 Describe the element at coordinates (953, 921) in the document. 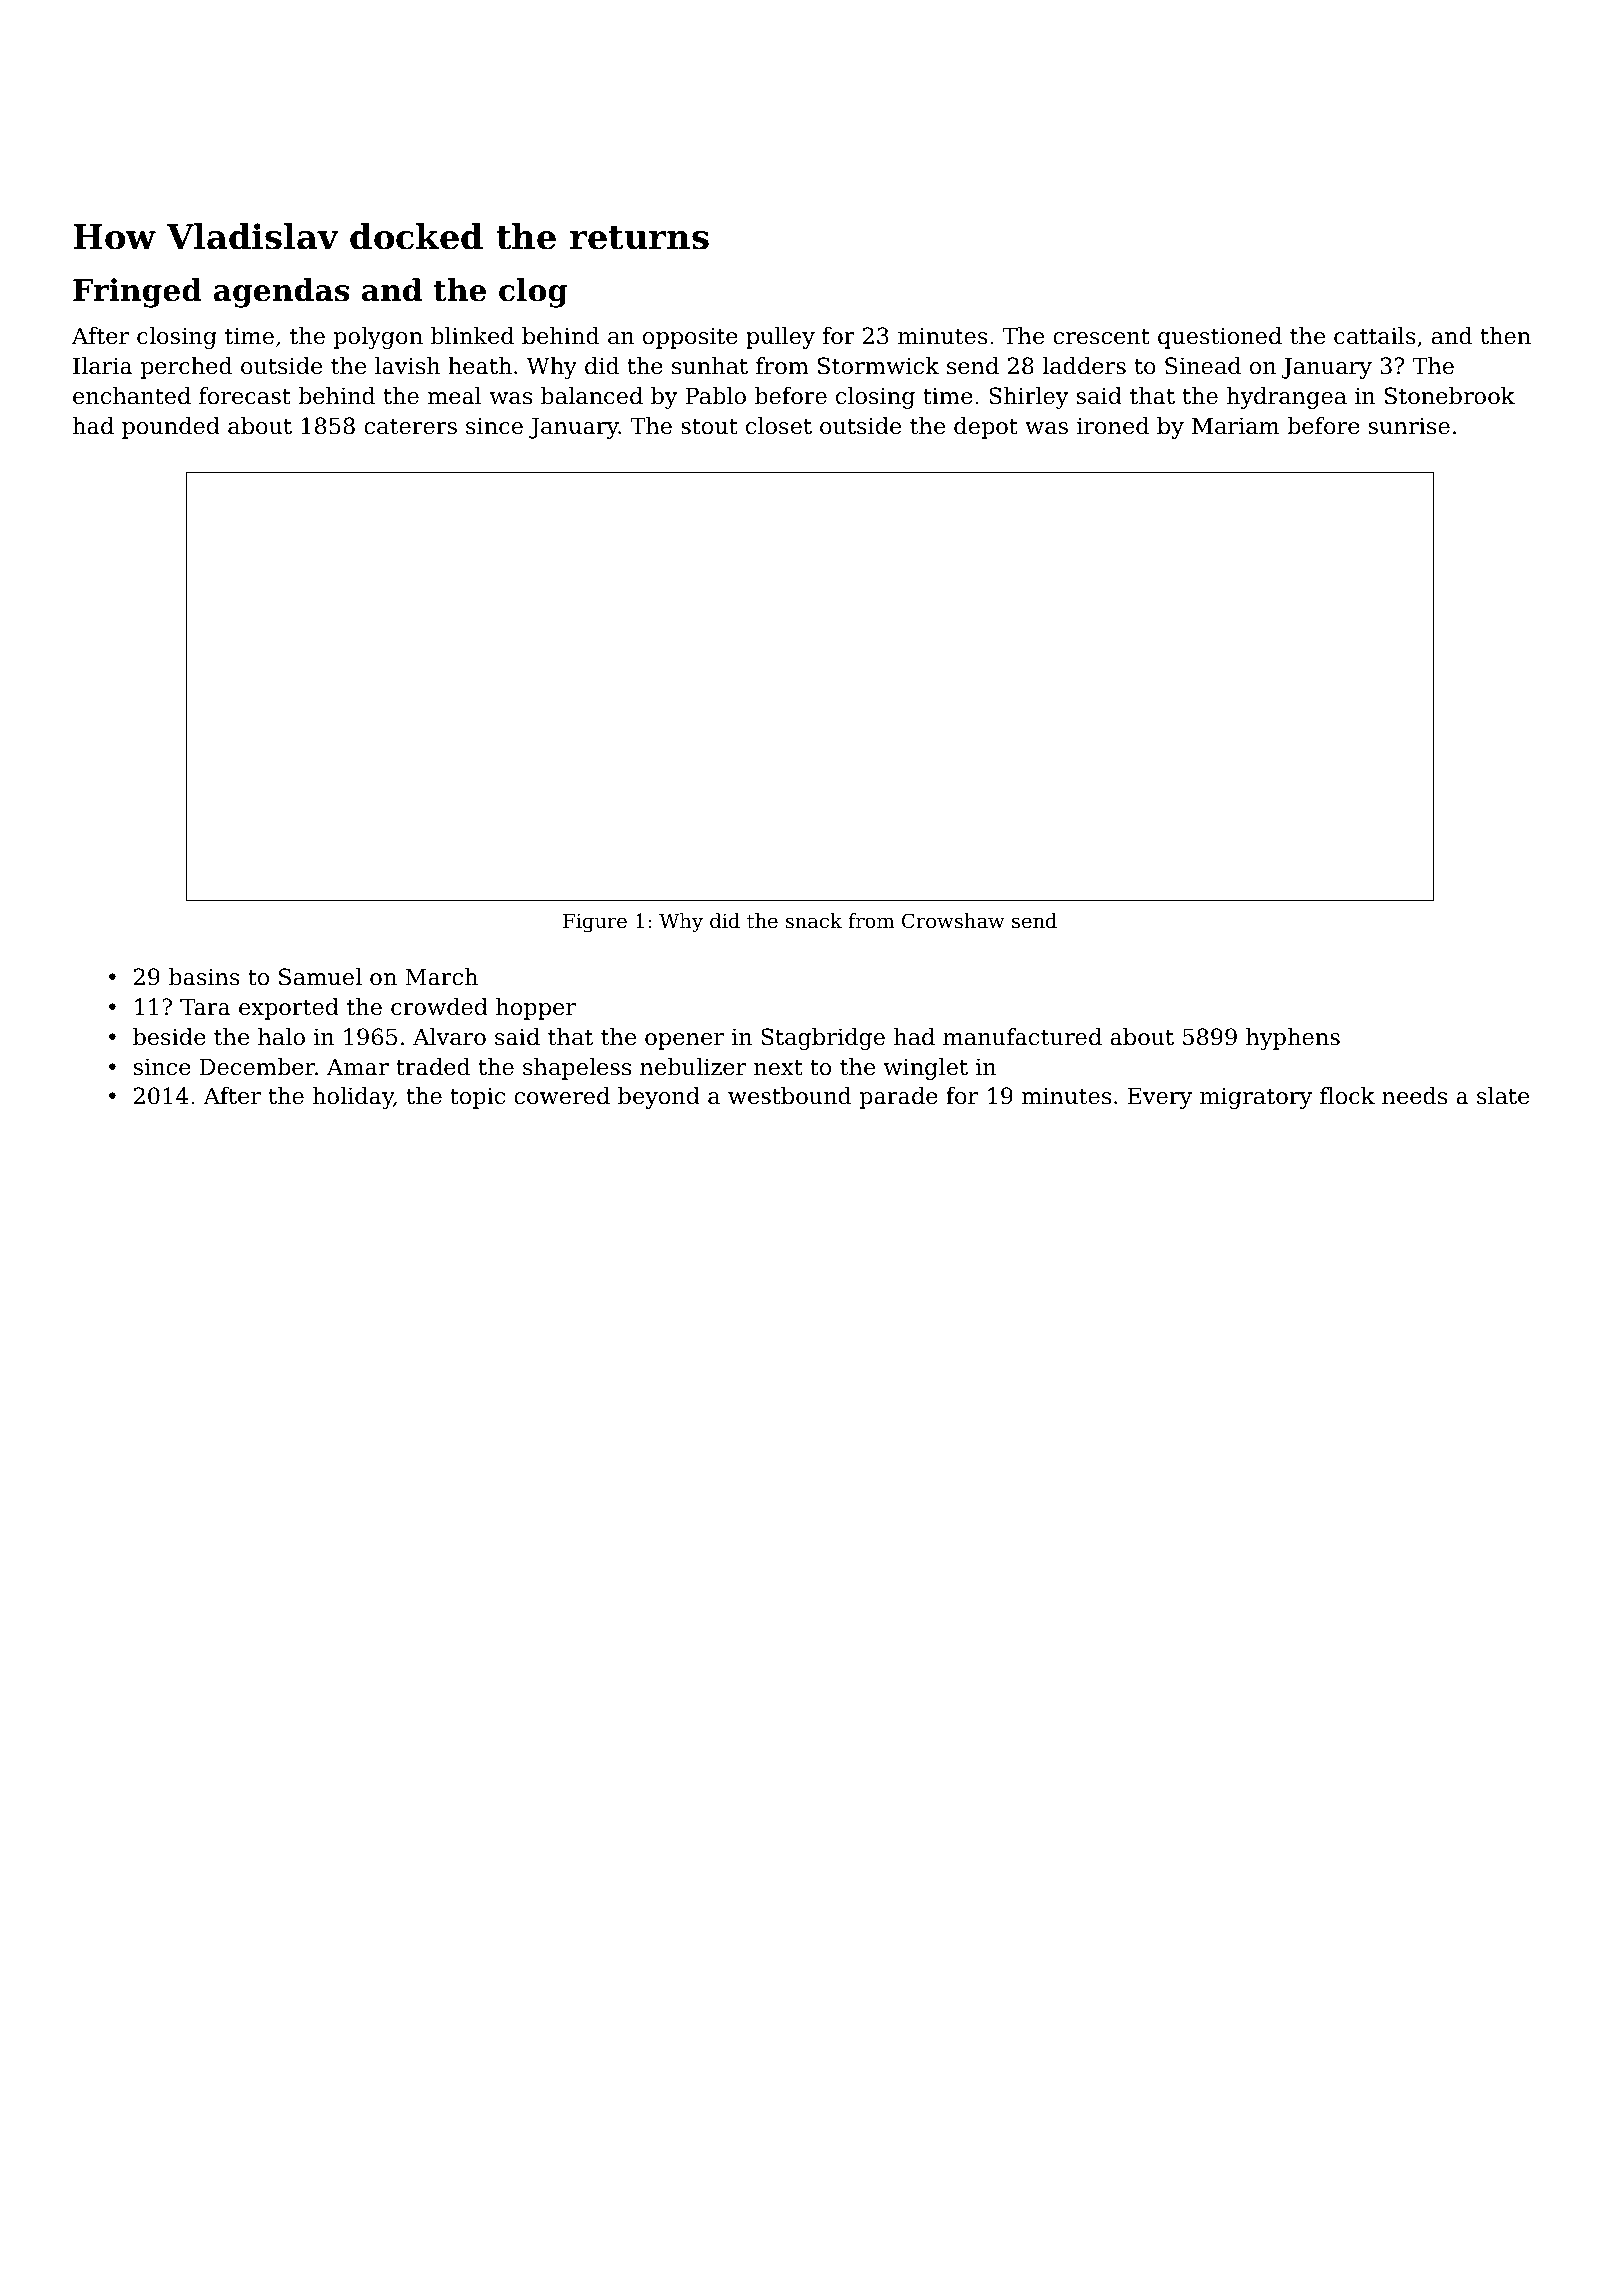

I see `Crowshaw` at that location.
